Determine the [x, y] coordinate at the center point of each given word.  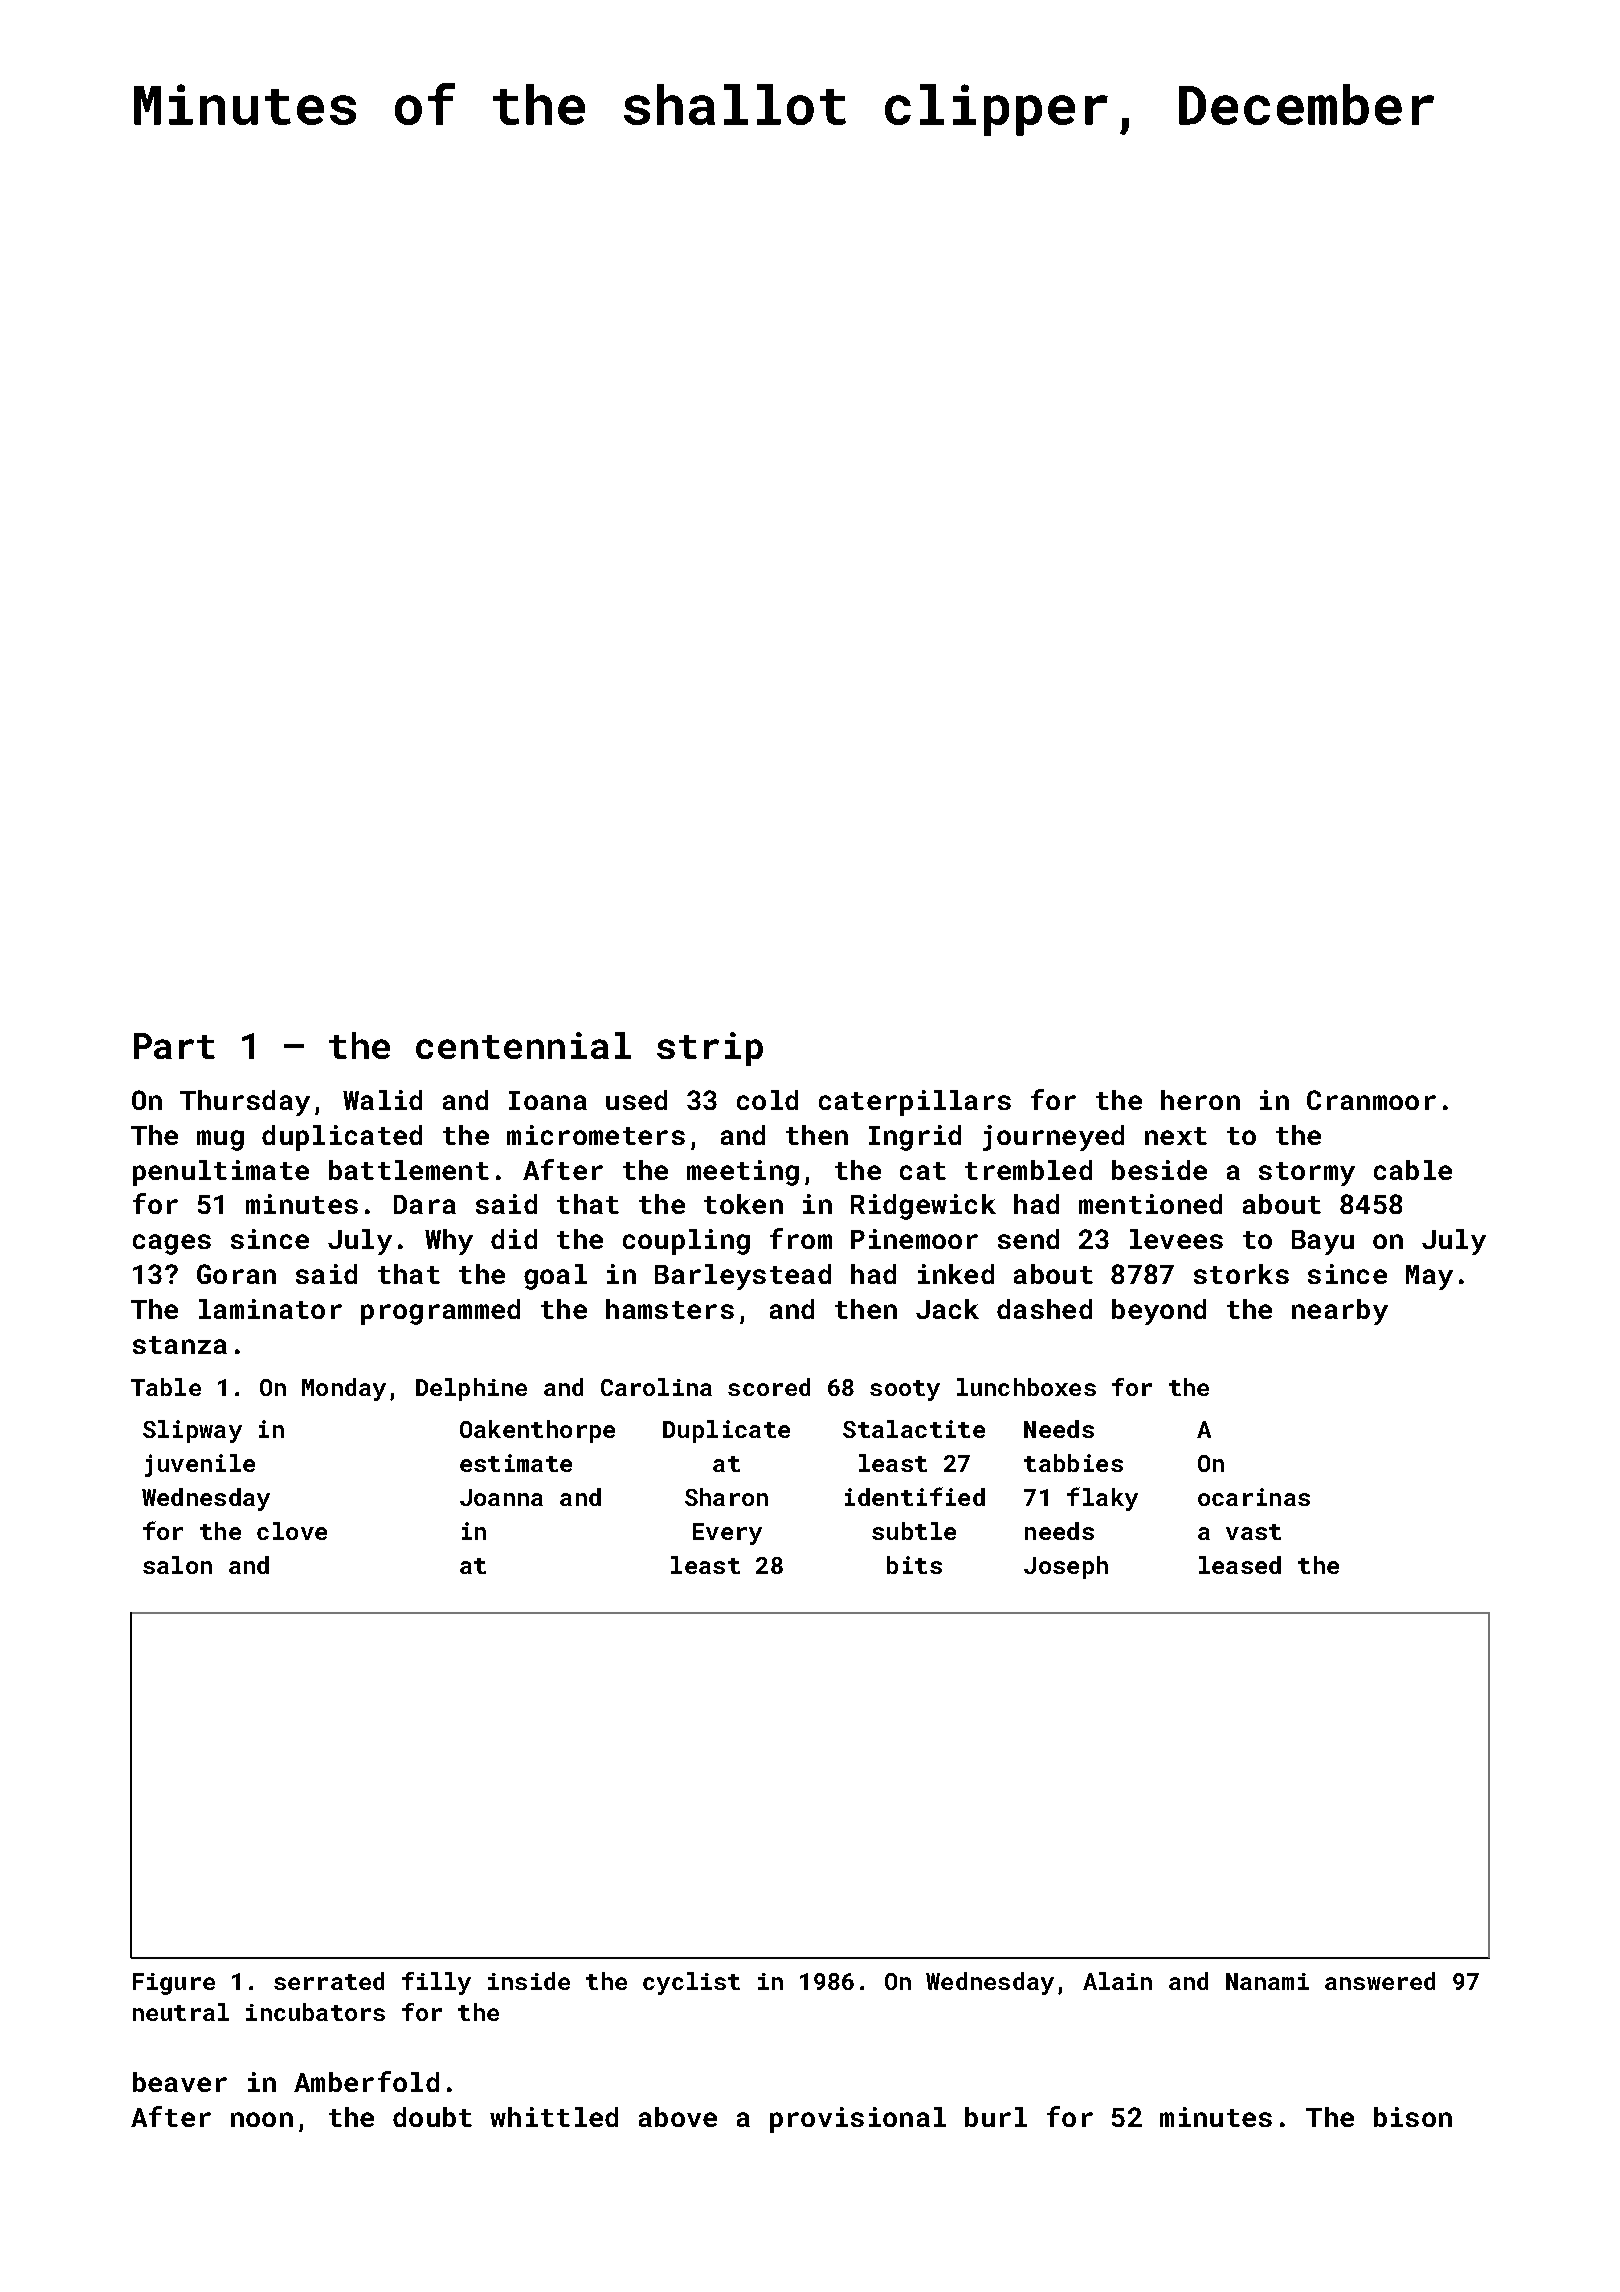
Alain [1117, 1981]
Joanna [501, 1497]
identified [915, 1496]
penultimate [221, 1173]
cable [1413, 1170]
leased [1240, 1565]
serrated [329, 1981]
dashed [1044, 1309]
